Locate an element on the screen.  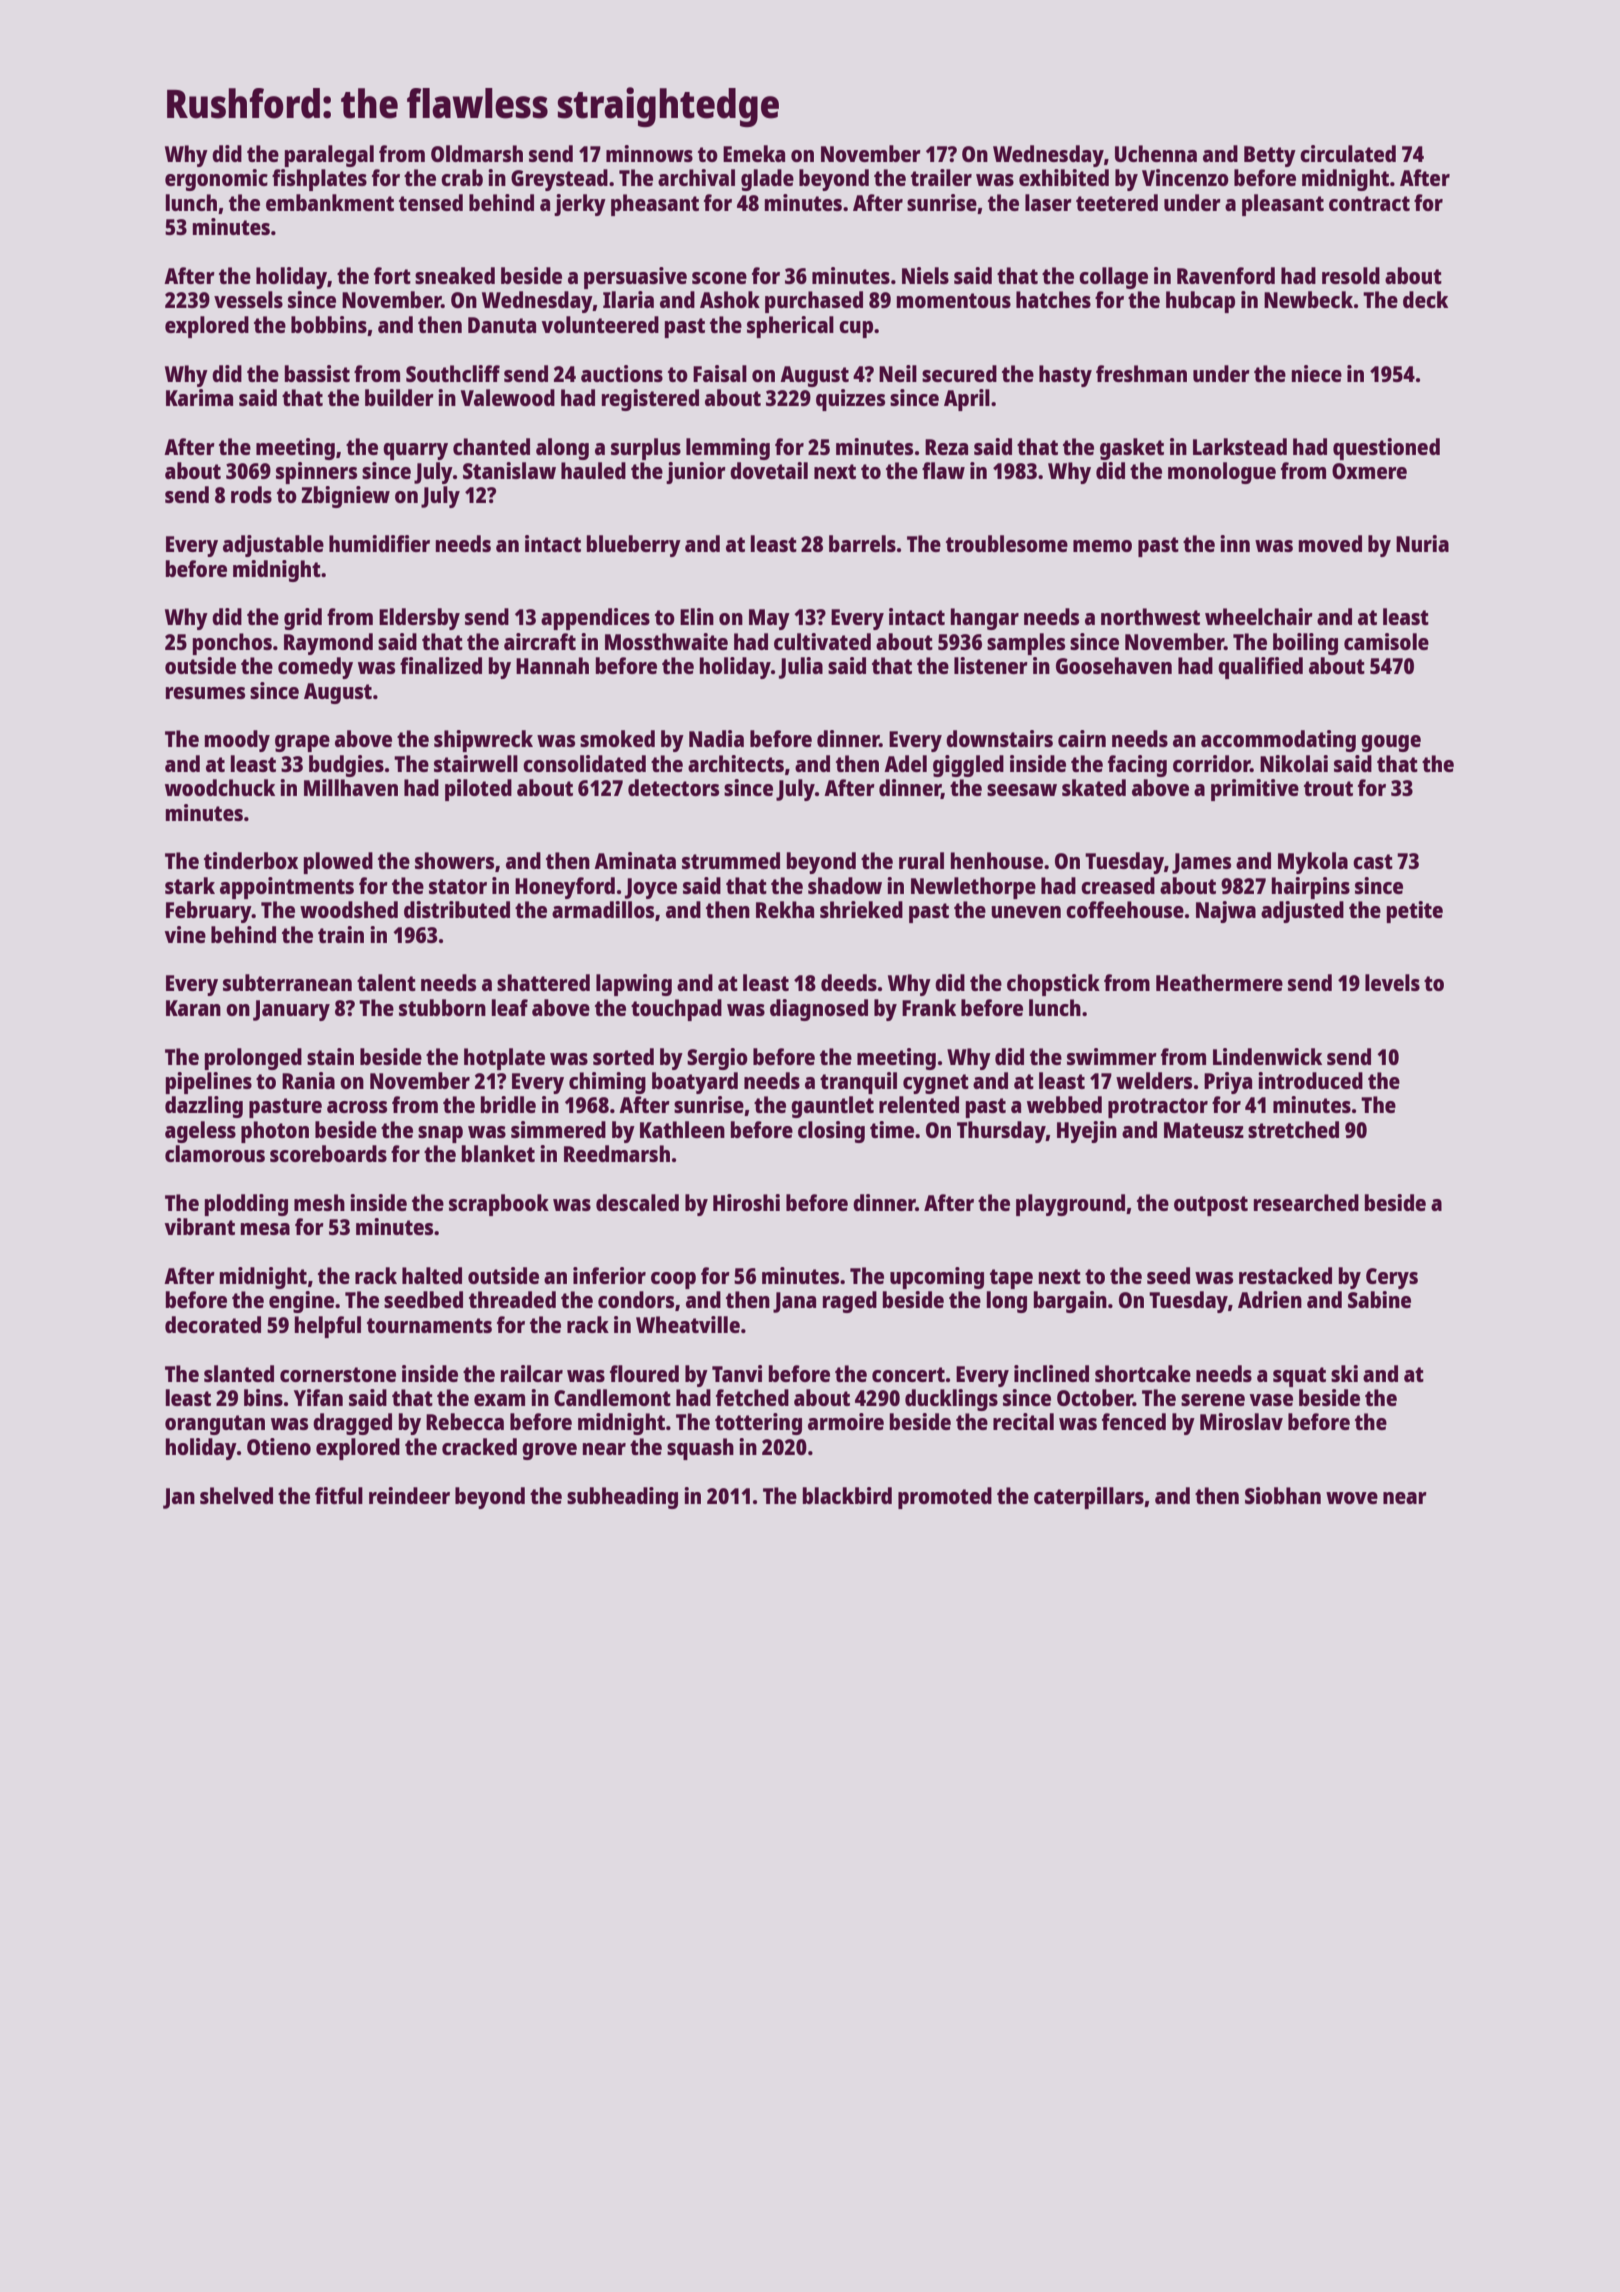
hairpins is located at coordinates (1311, 888).
